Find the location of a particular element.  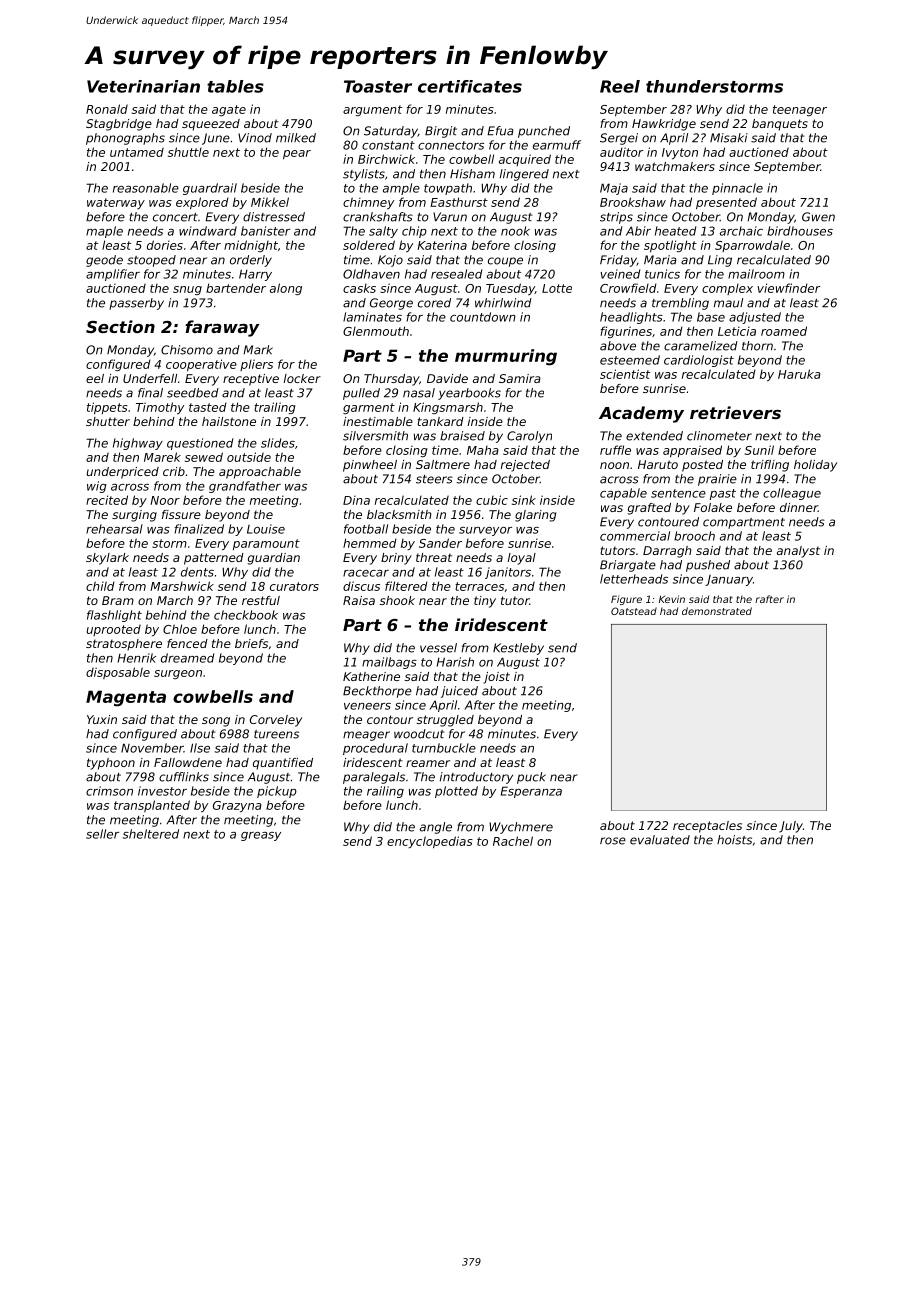

thorn is located at coordinates (757, 346).
